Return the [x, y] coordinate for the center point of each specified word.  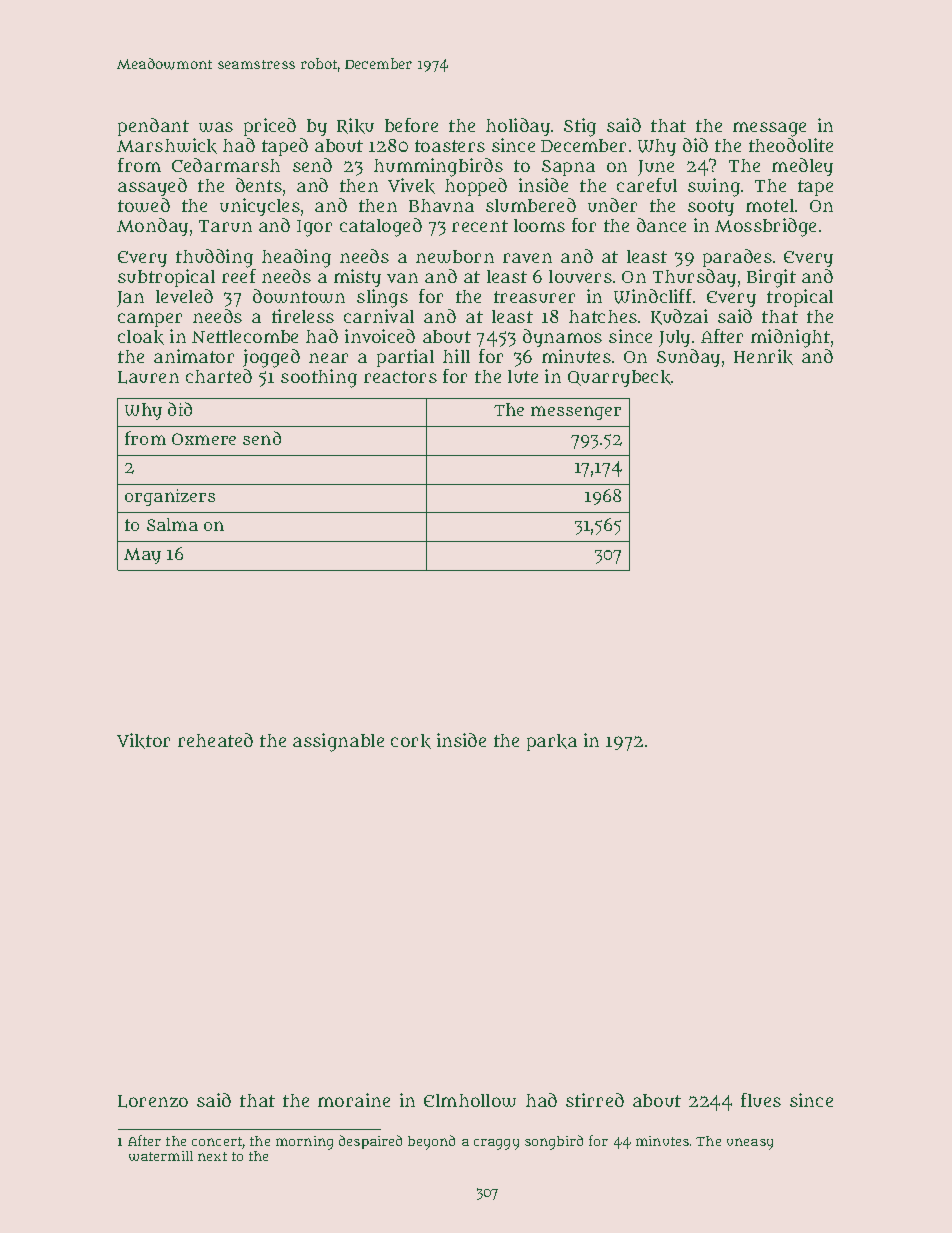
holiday [518, 127]
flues [761, 1100]
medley [802, 167]
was [216, 127]
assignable [338, 742]
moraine [354, 1100]
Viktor [143, 741]
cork [411, 741]
